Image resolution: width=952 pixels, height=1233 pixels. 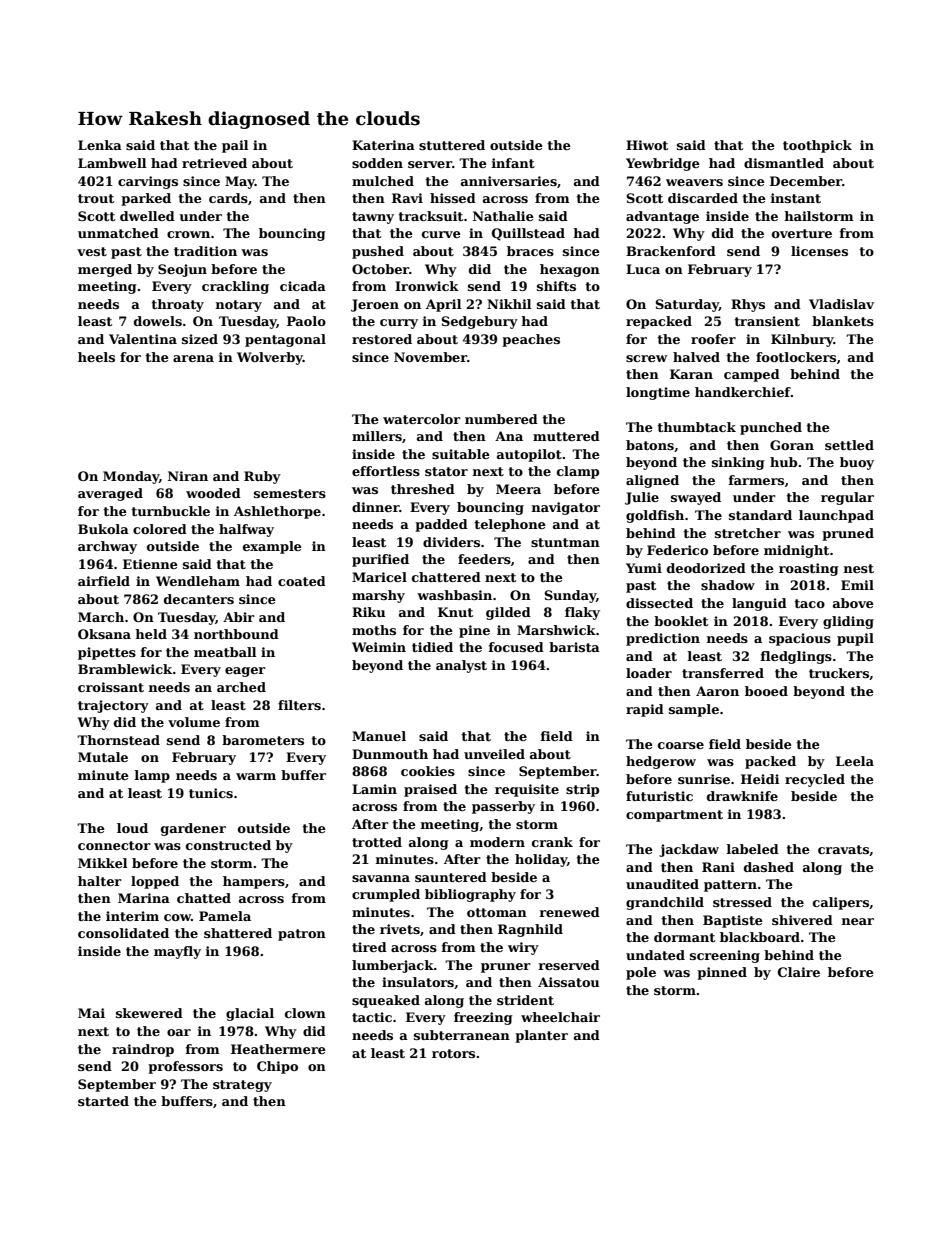 I want to click on Abir, so click(x=239, y=617).
